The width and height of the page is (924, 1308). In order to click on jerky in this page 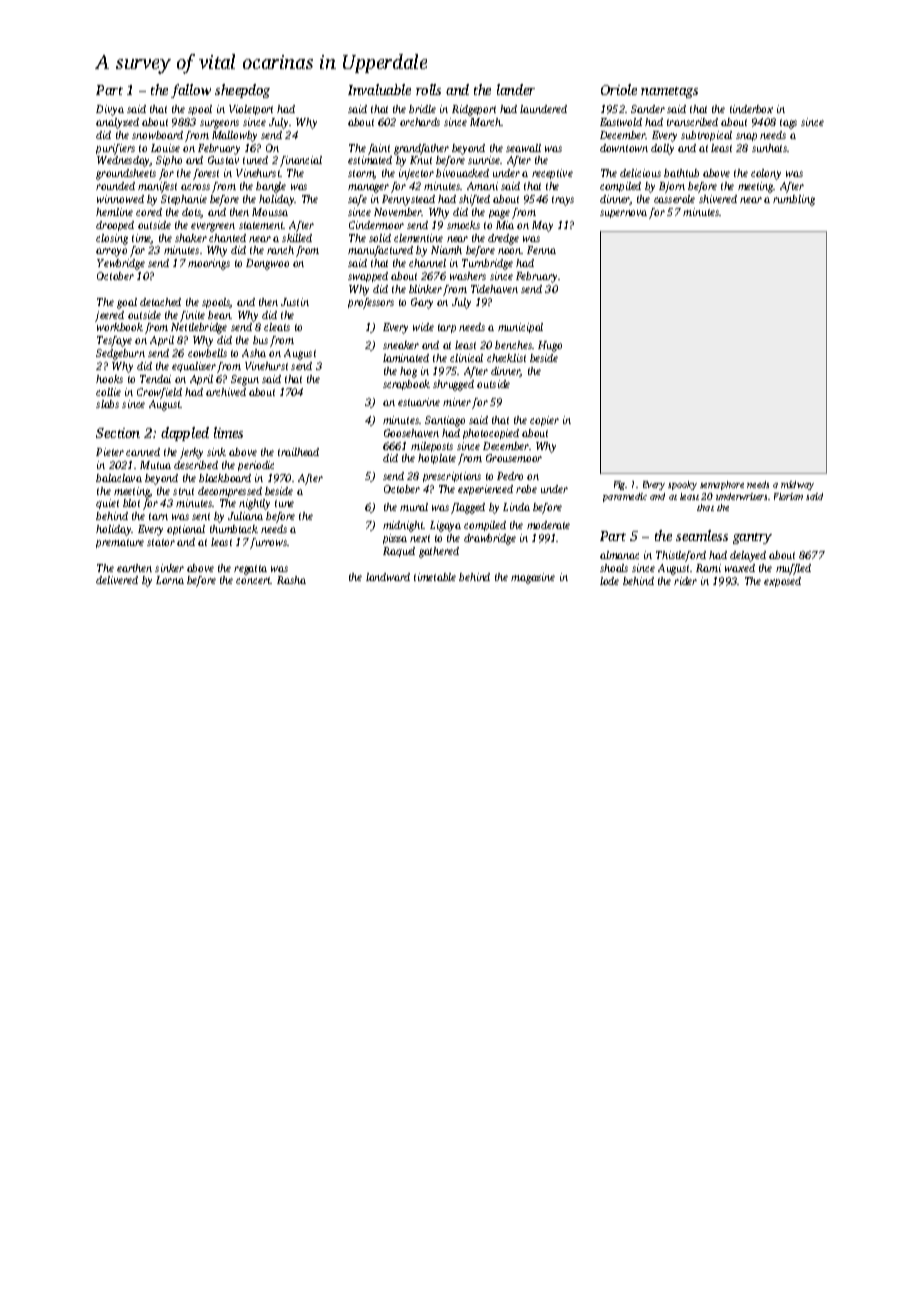, I will do `click(191, 453)`.
